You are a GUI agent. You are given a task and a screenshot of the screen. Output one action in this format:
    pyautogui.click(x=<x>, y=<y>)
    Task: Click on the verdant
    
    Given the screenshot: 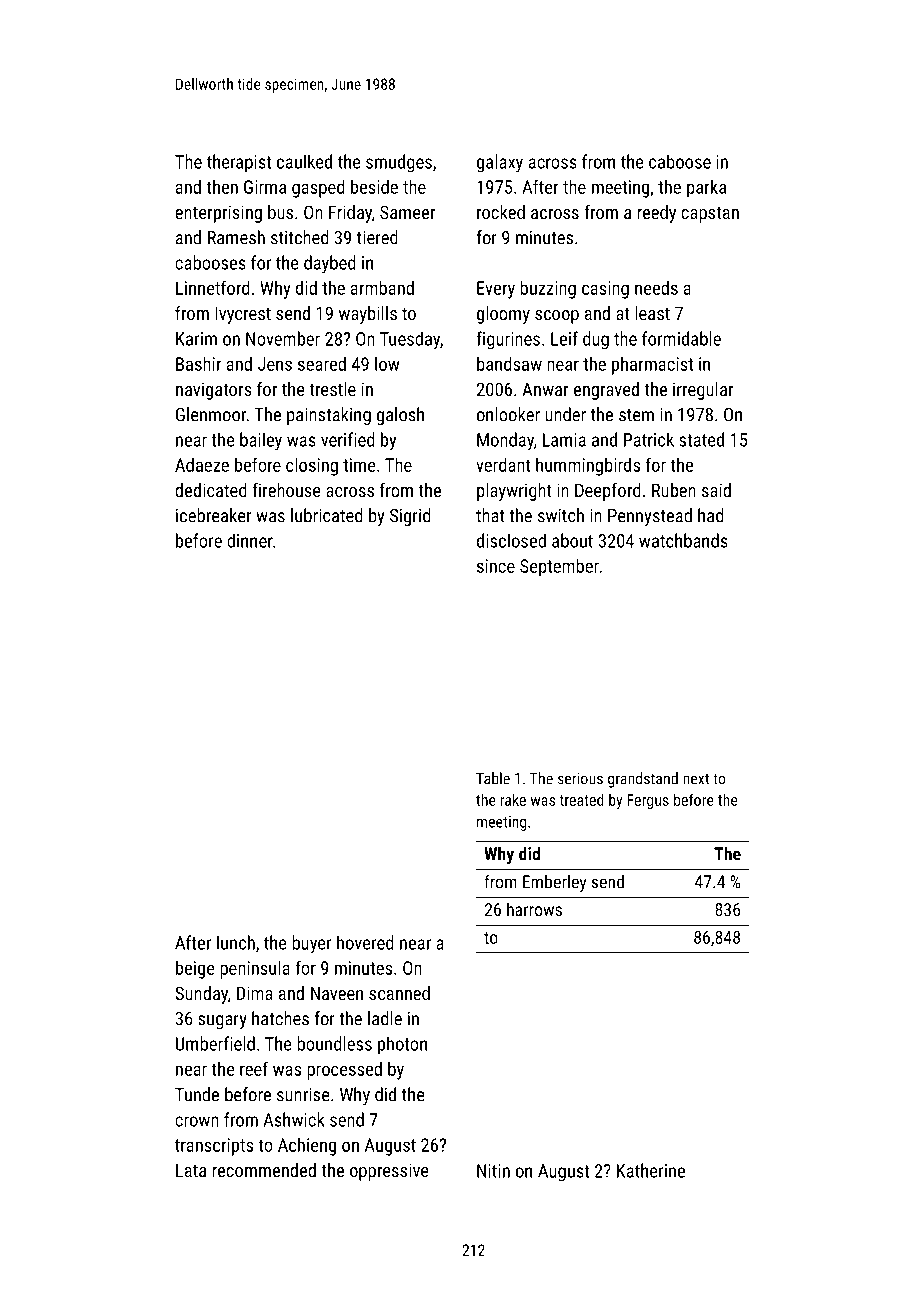 What is the action you would take?
    pyautogui.click(x=503, y=464)
